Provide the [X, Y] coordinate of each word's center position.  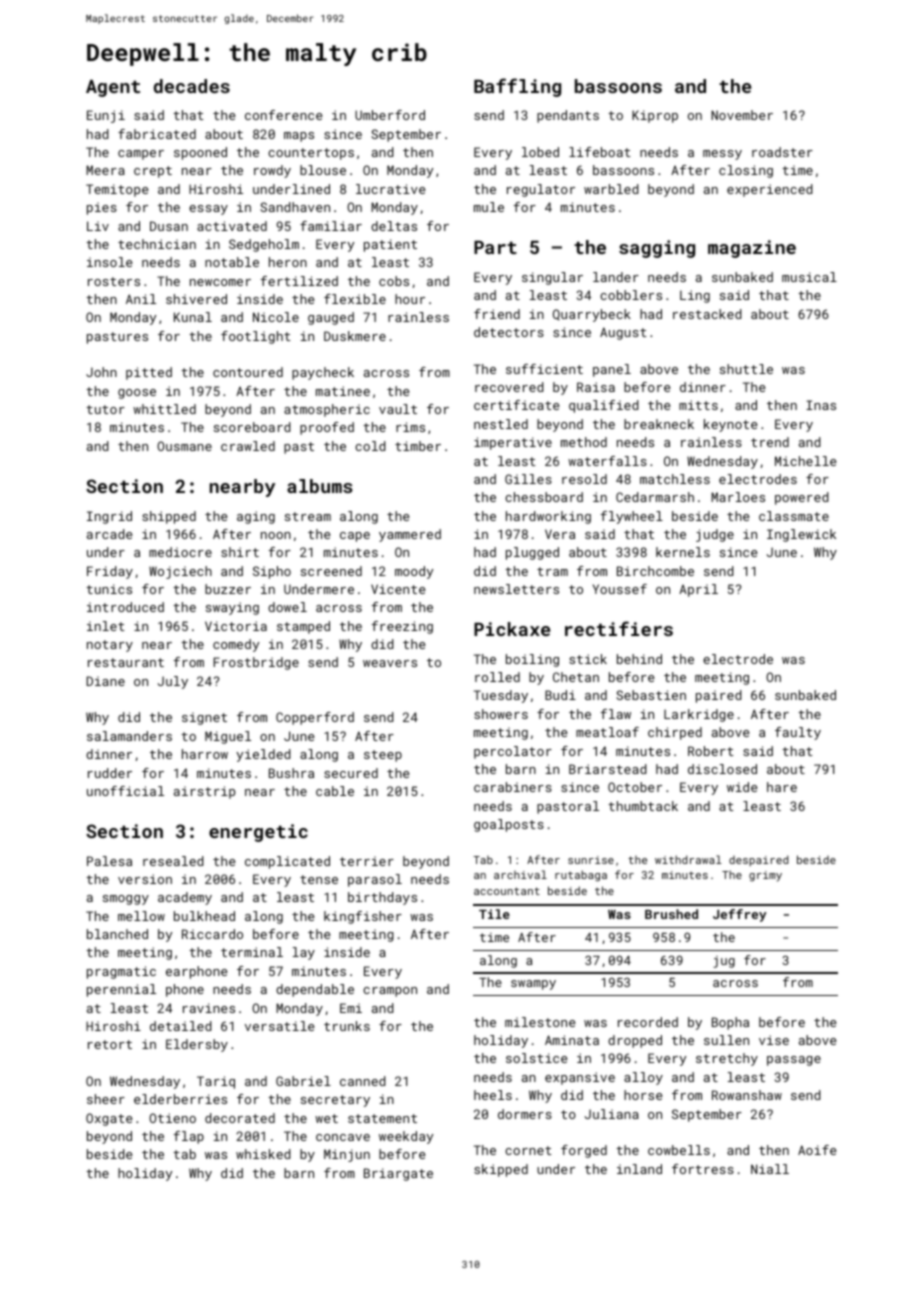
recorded [648, 1022]
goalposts [509, 825]
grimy [765, 876]
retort [110, 1044]
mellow [141, 916]
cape [355, 537]
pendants [568, 116]
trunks [347, 1026]
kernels [683, 552]
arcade [109, 534]
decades [192, 86]
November [742, 115]
